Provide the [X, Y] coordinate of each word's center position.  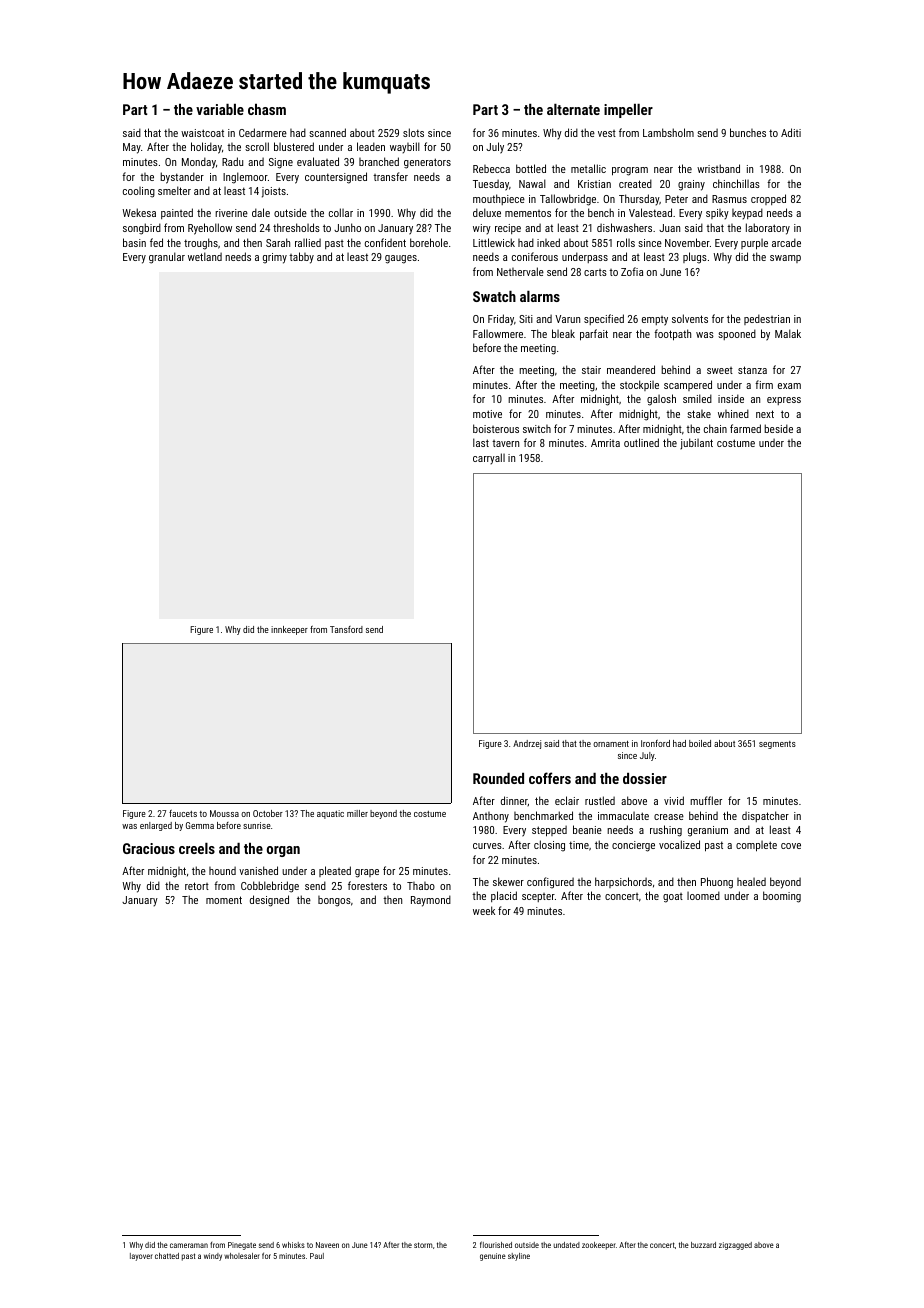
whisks [293, 1245]
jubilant [696, 443]
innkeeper [289, 630]
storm [423, 1245]
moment [224, 900]
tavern [505, 443]
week [484, 910]
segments [777, 745]
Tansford [346, 629]
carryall [489, 459]
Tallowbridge [568, 200]
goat [673, 898]
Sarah [278, 242]
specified [604, 319]
